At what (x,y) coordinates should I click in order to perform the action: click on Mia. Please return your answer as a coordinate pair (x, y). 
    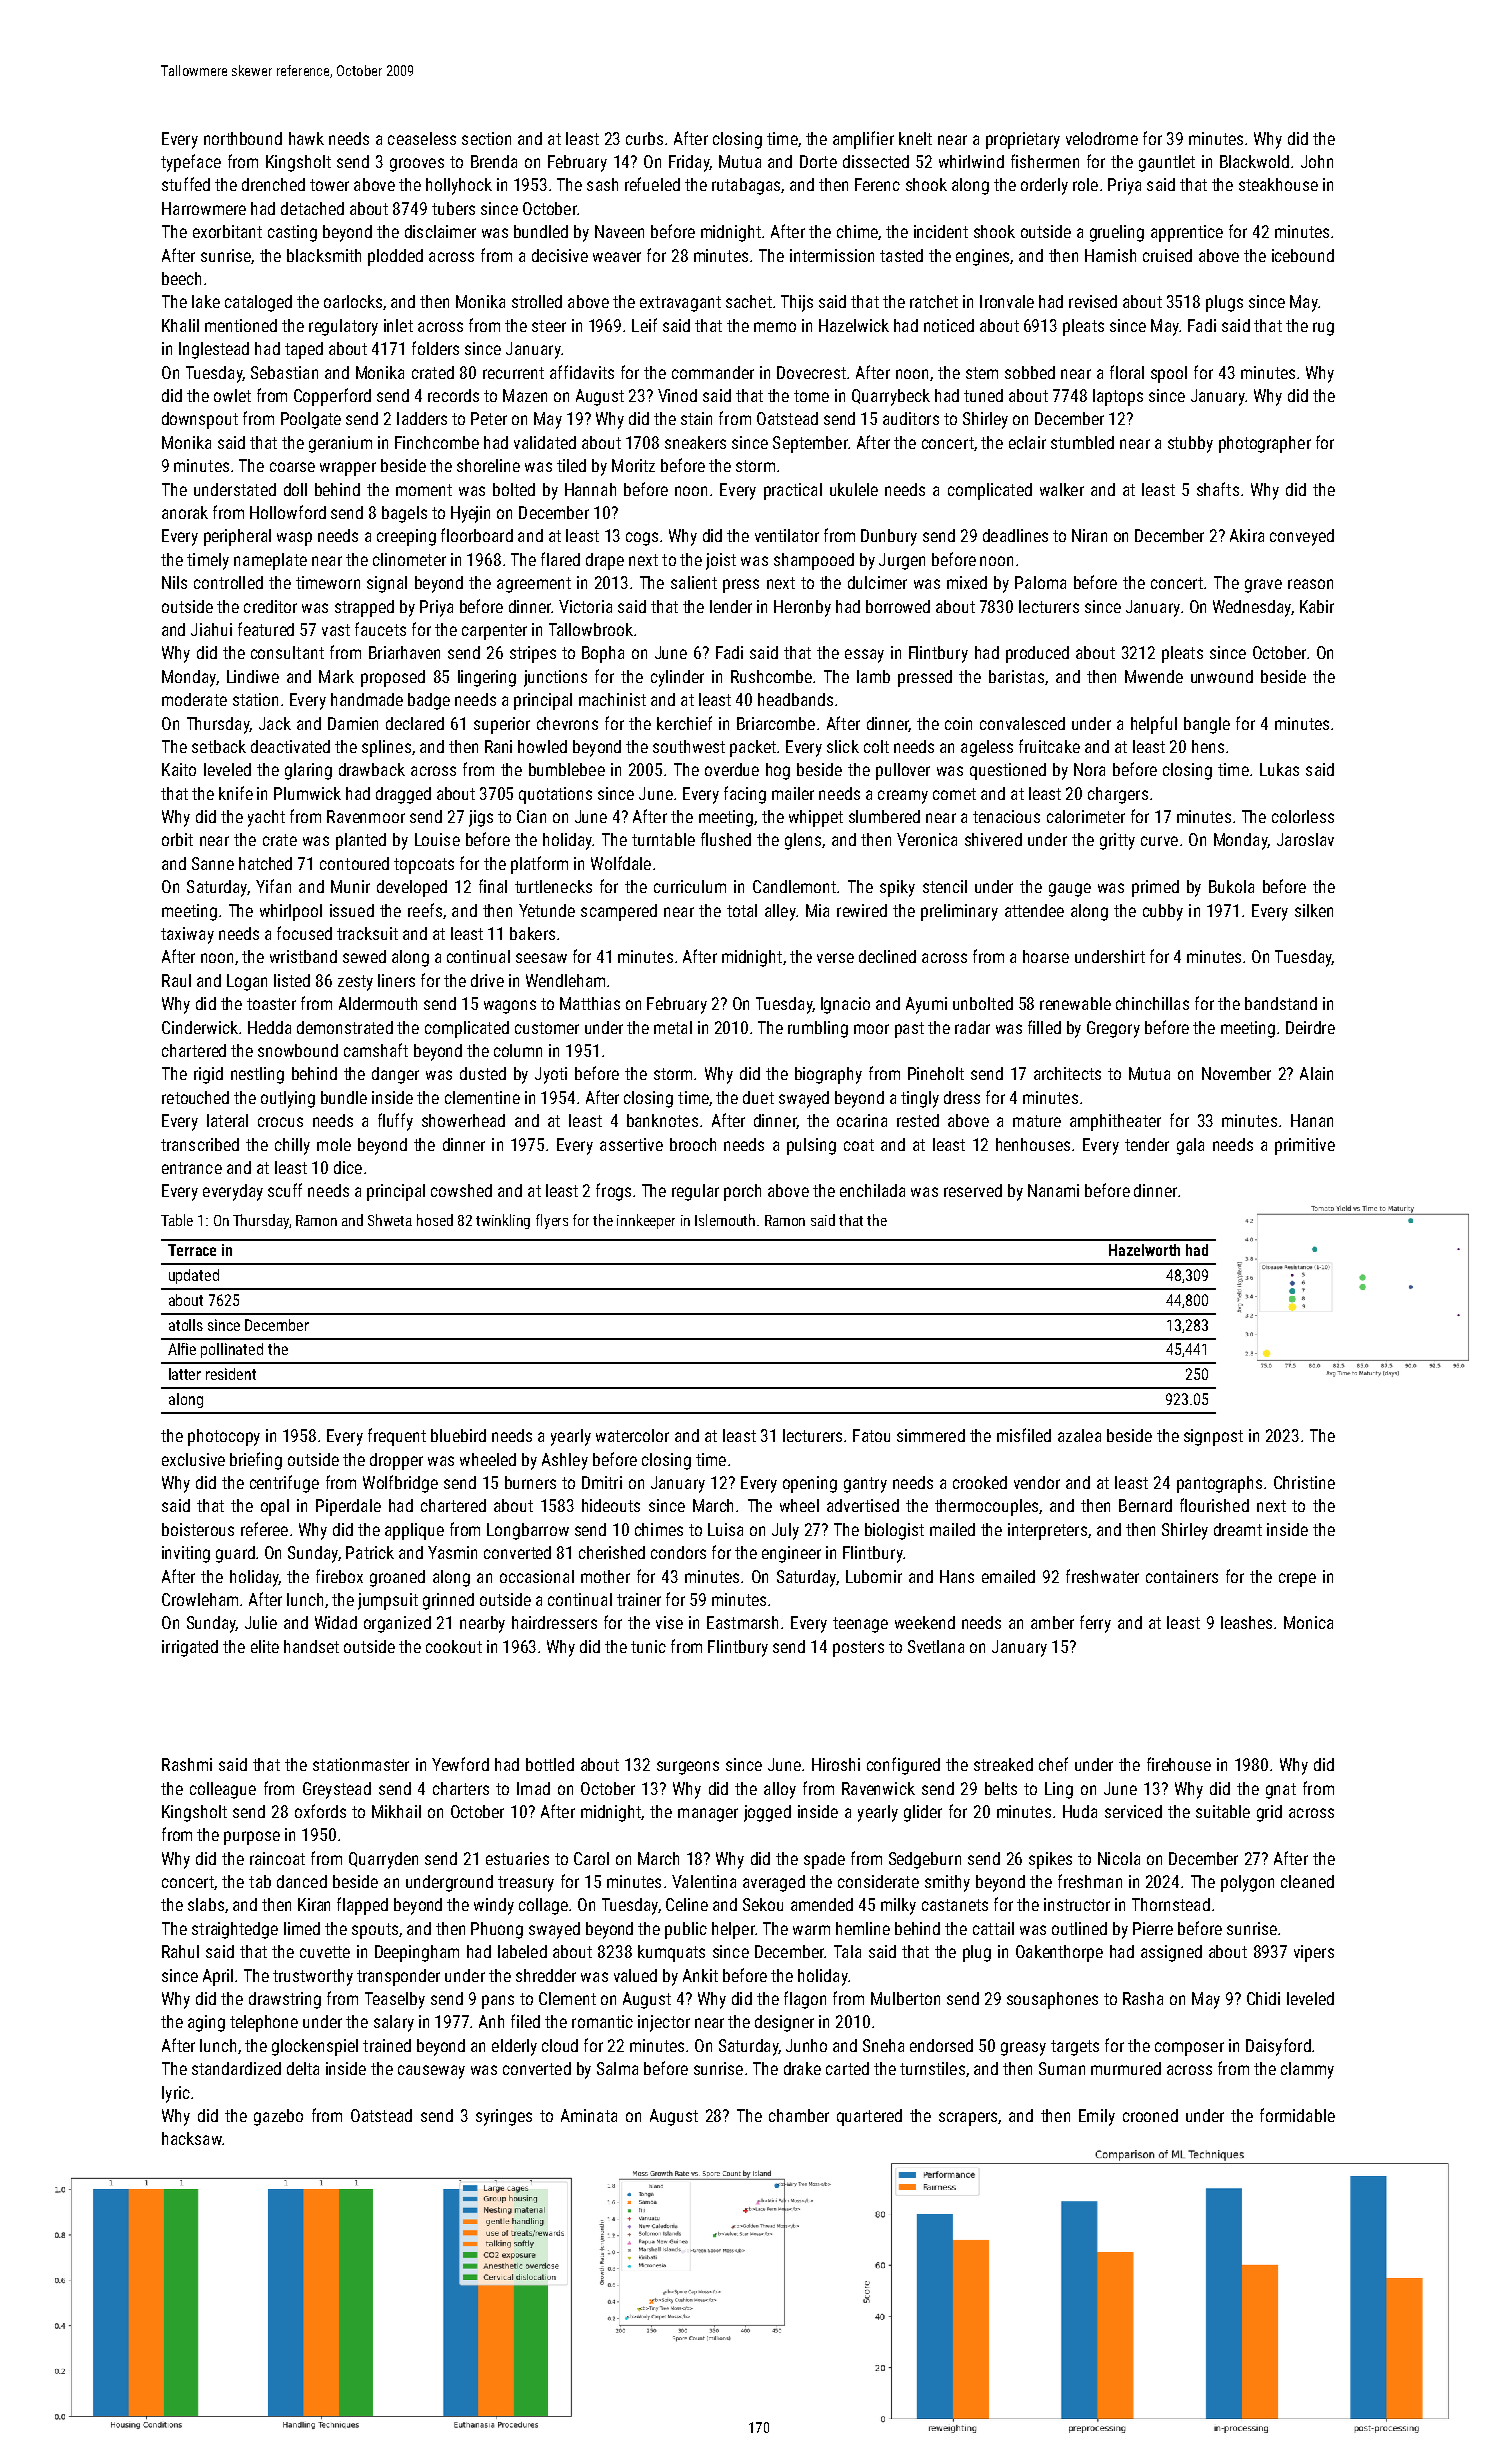
    Looking at the image, I should click on (817, 910).
